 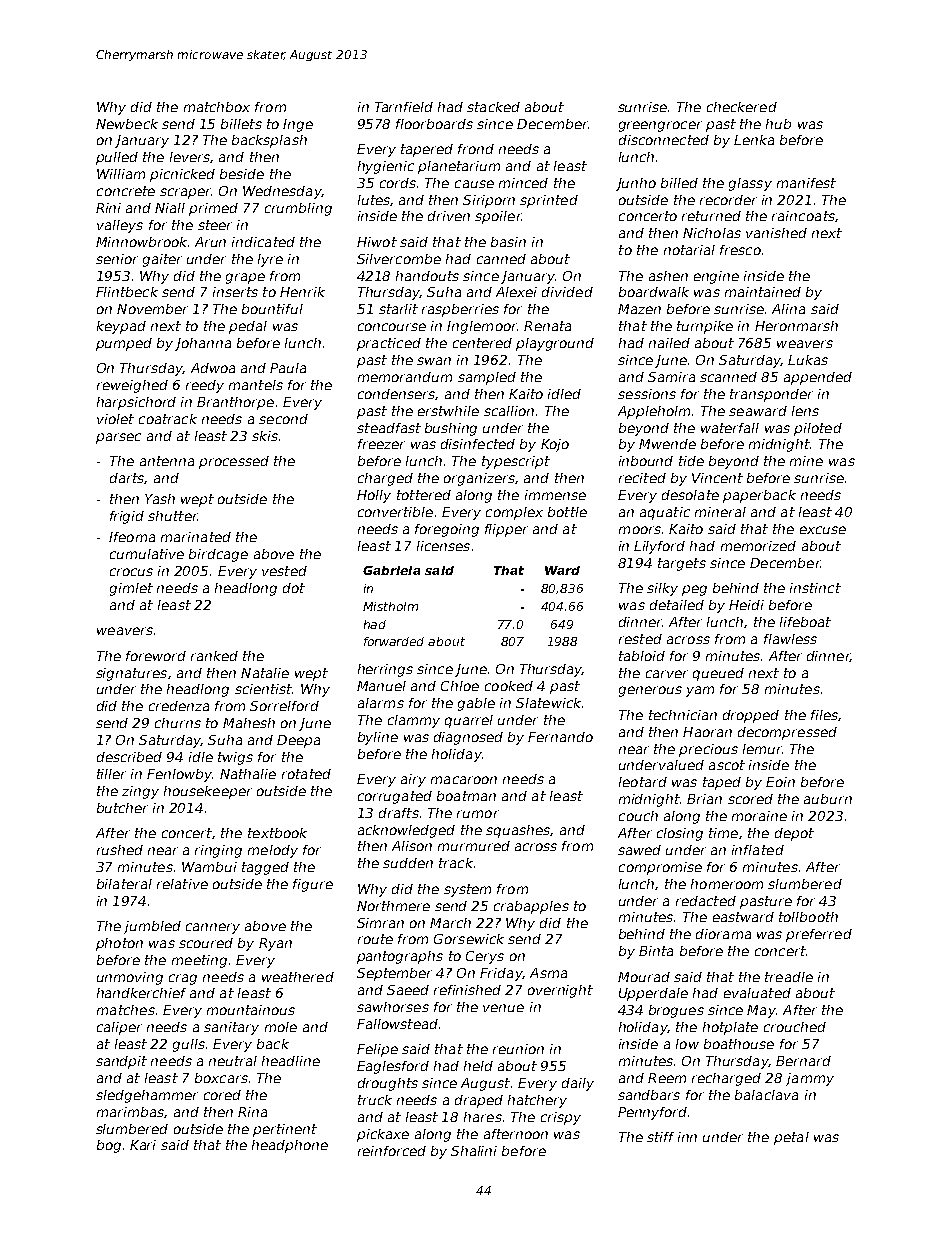 What do you see at coordinates (404, 107) in the image?
I see `Tarnfield` at bounding box center [404, 107].
